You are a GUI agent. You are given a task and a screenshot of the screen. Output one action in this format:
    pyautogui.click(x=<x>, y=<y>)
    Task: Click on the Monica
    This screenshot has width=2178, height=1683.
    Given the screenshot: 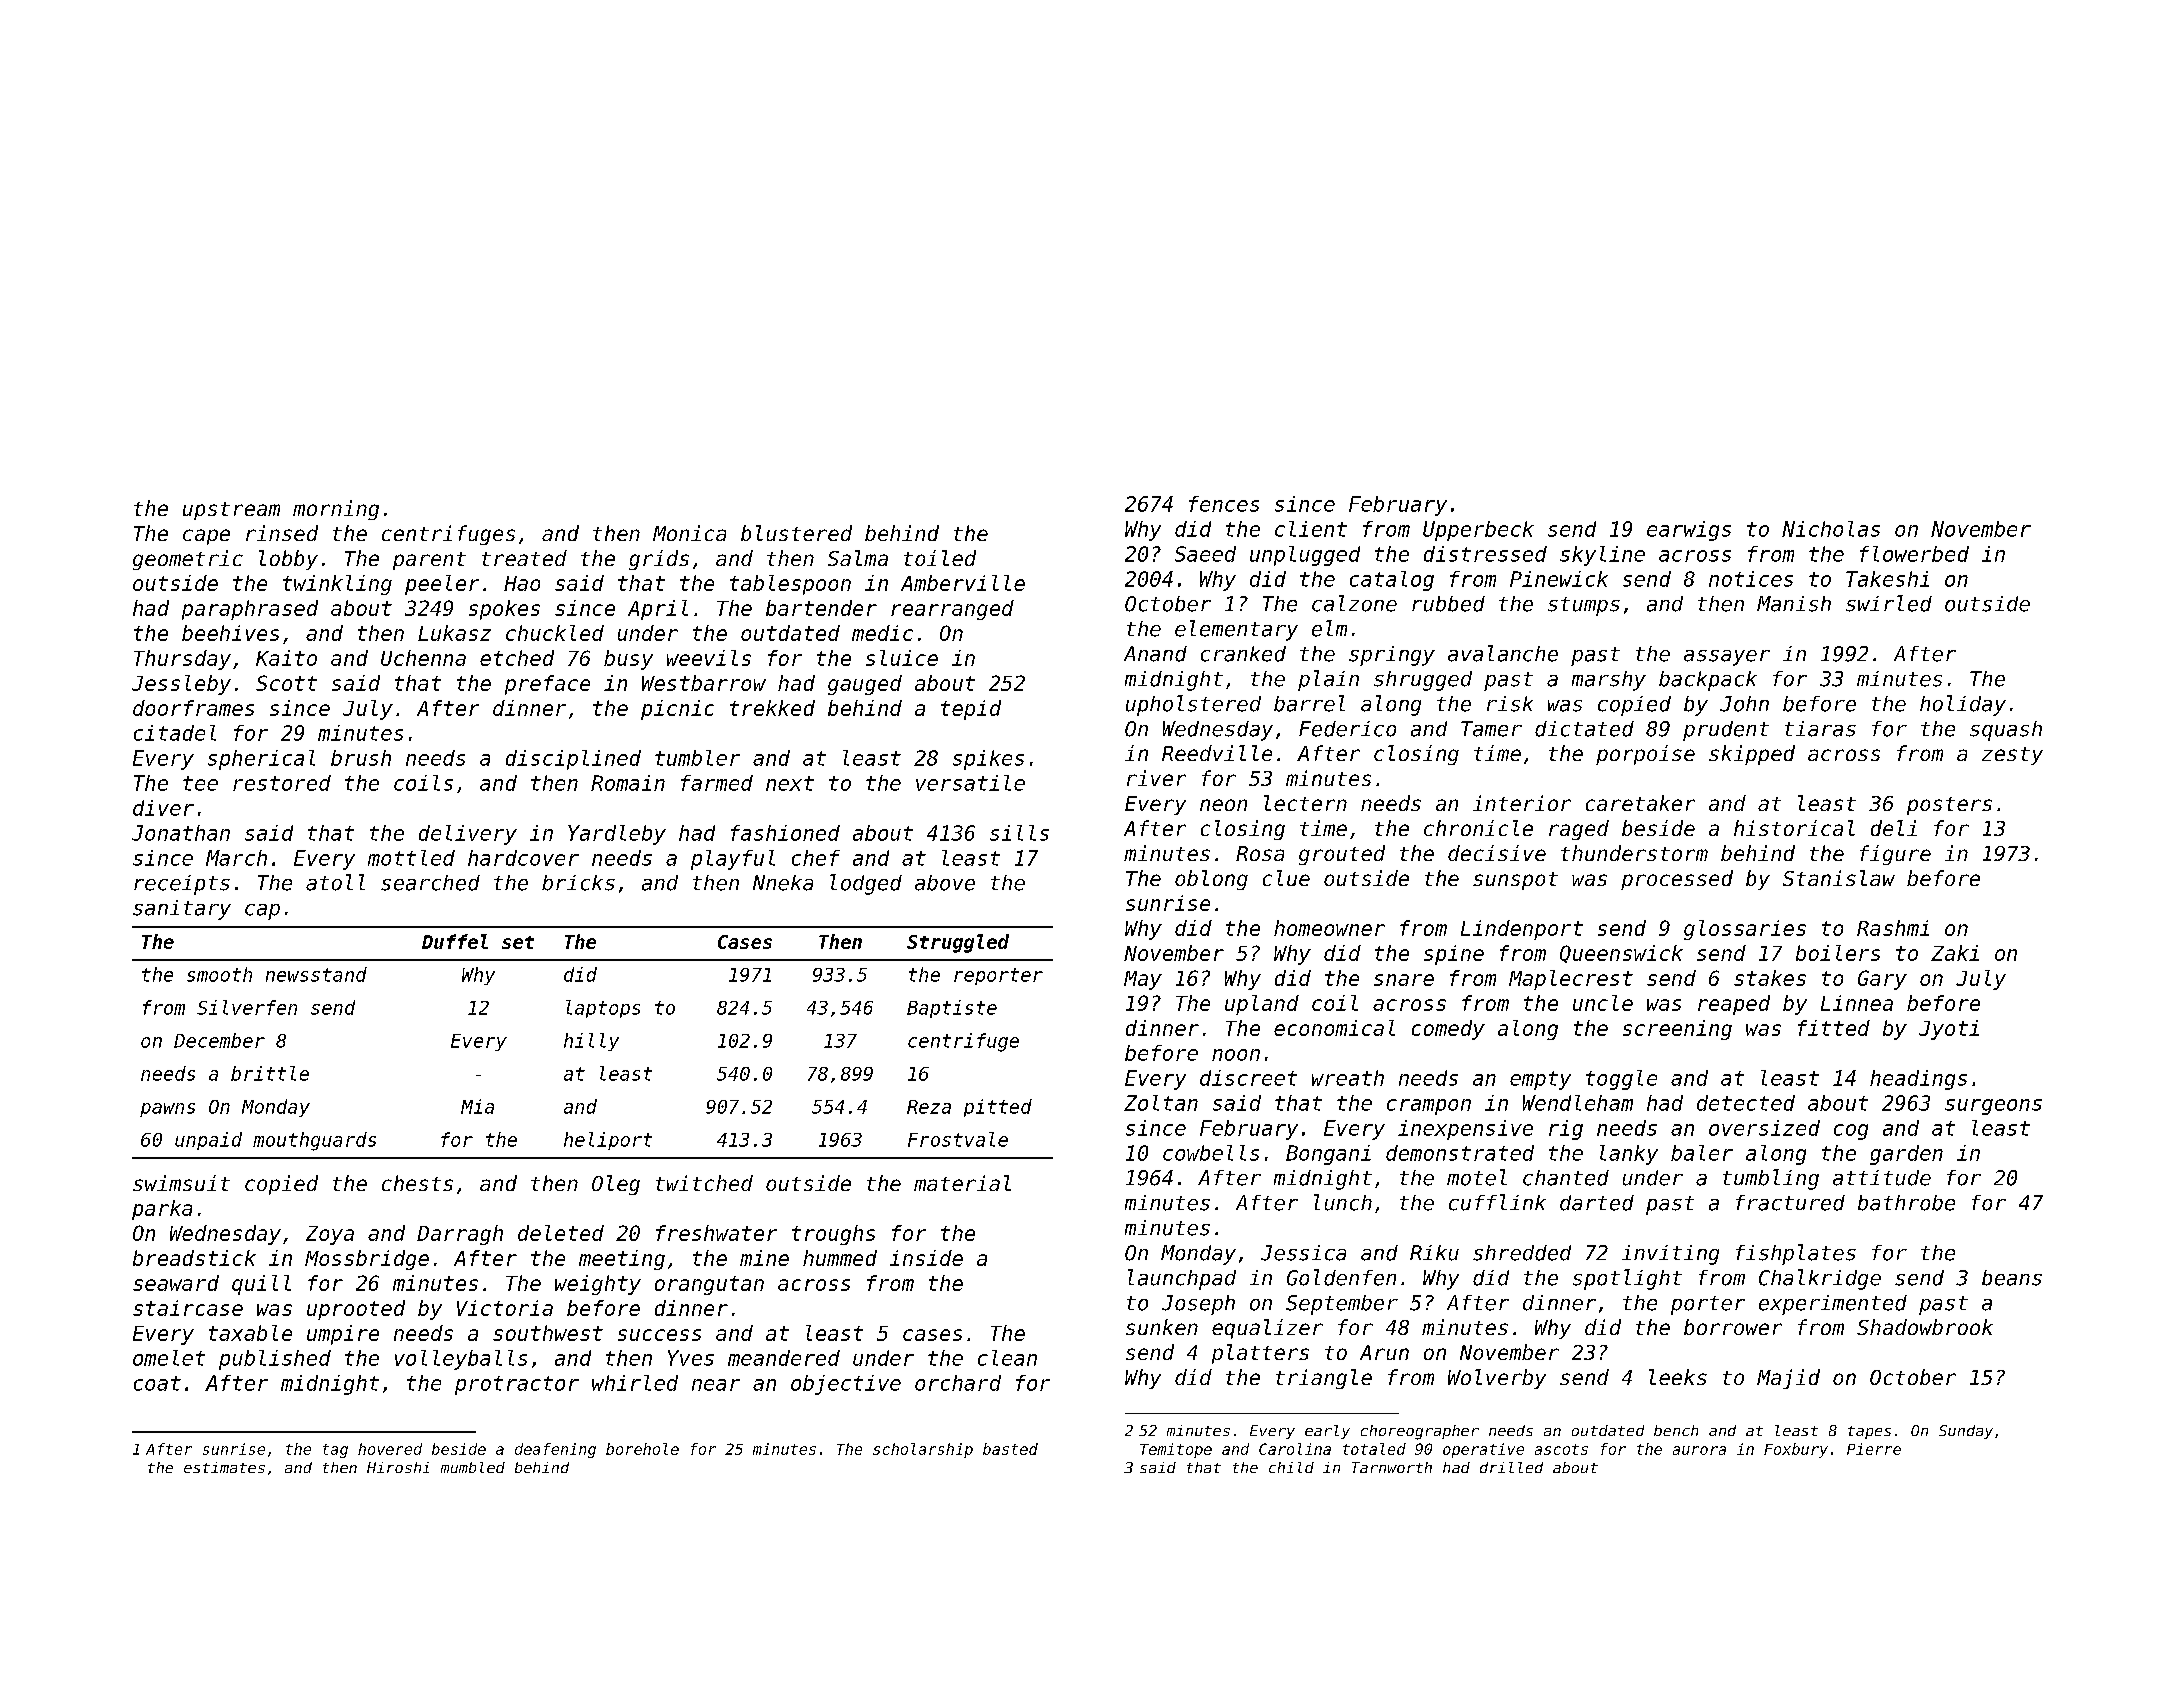 What is the action you would take?
    pyautogui.click(x=689, y=533)
